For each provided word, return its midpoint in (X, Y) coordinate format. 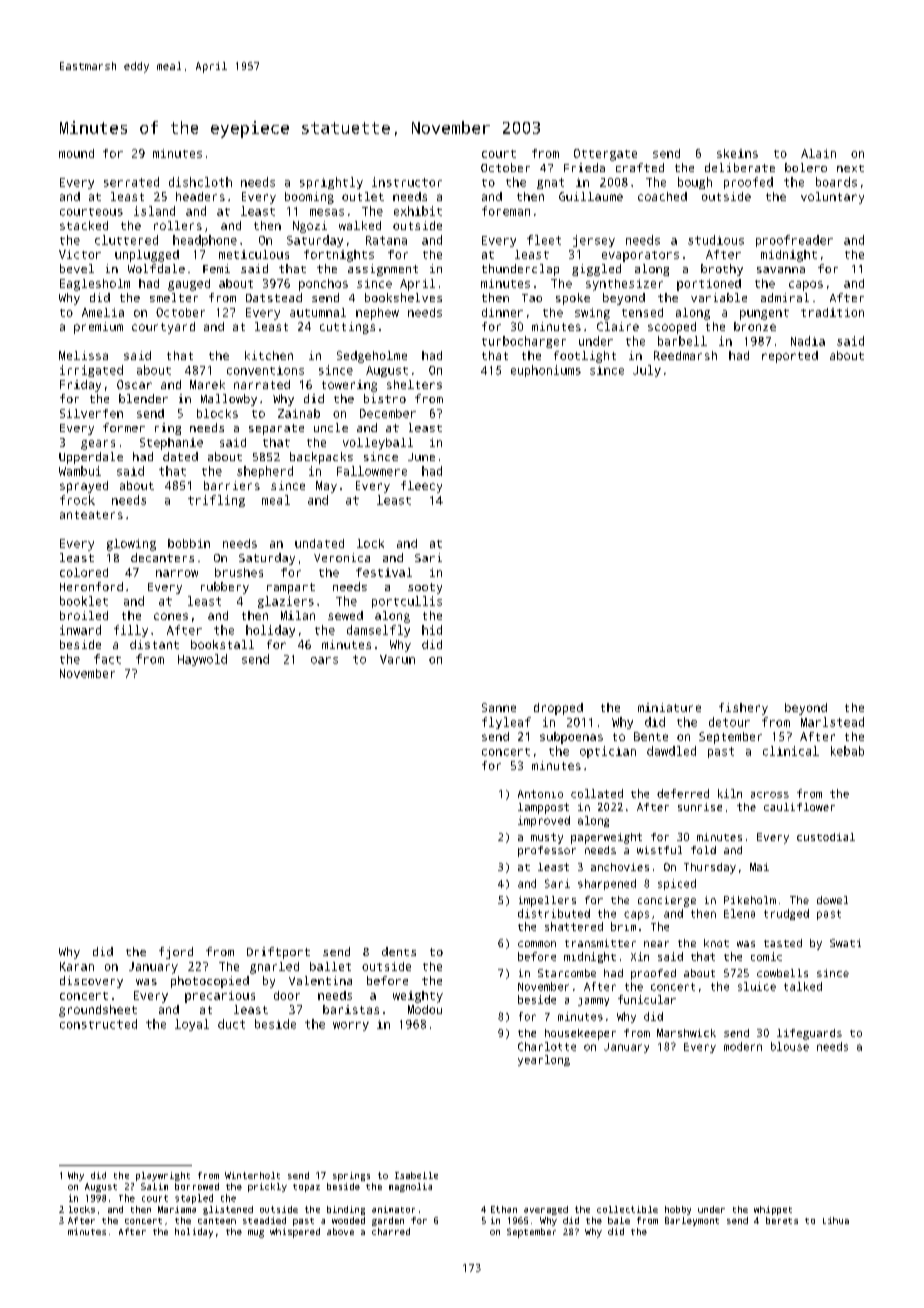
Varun (397, 659)
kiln (730, 793)
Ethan (504, 1209)
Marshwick (686, 1033)
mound (76, 153)
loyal (192, 1025)
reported (790, 357)
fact (107, 659)
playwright (163, 1176)
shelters (414, 384)
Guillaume (591, 196)
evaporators (640, 256)
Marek (207, 384)
